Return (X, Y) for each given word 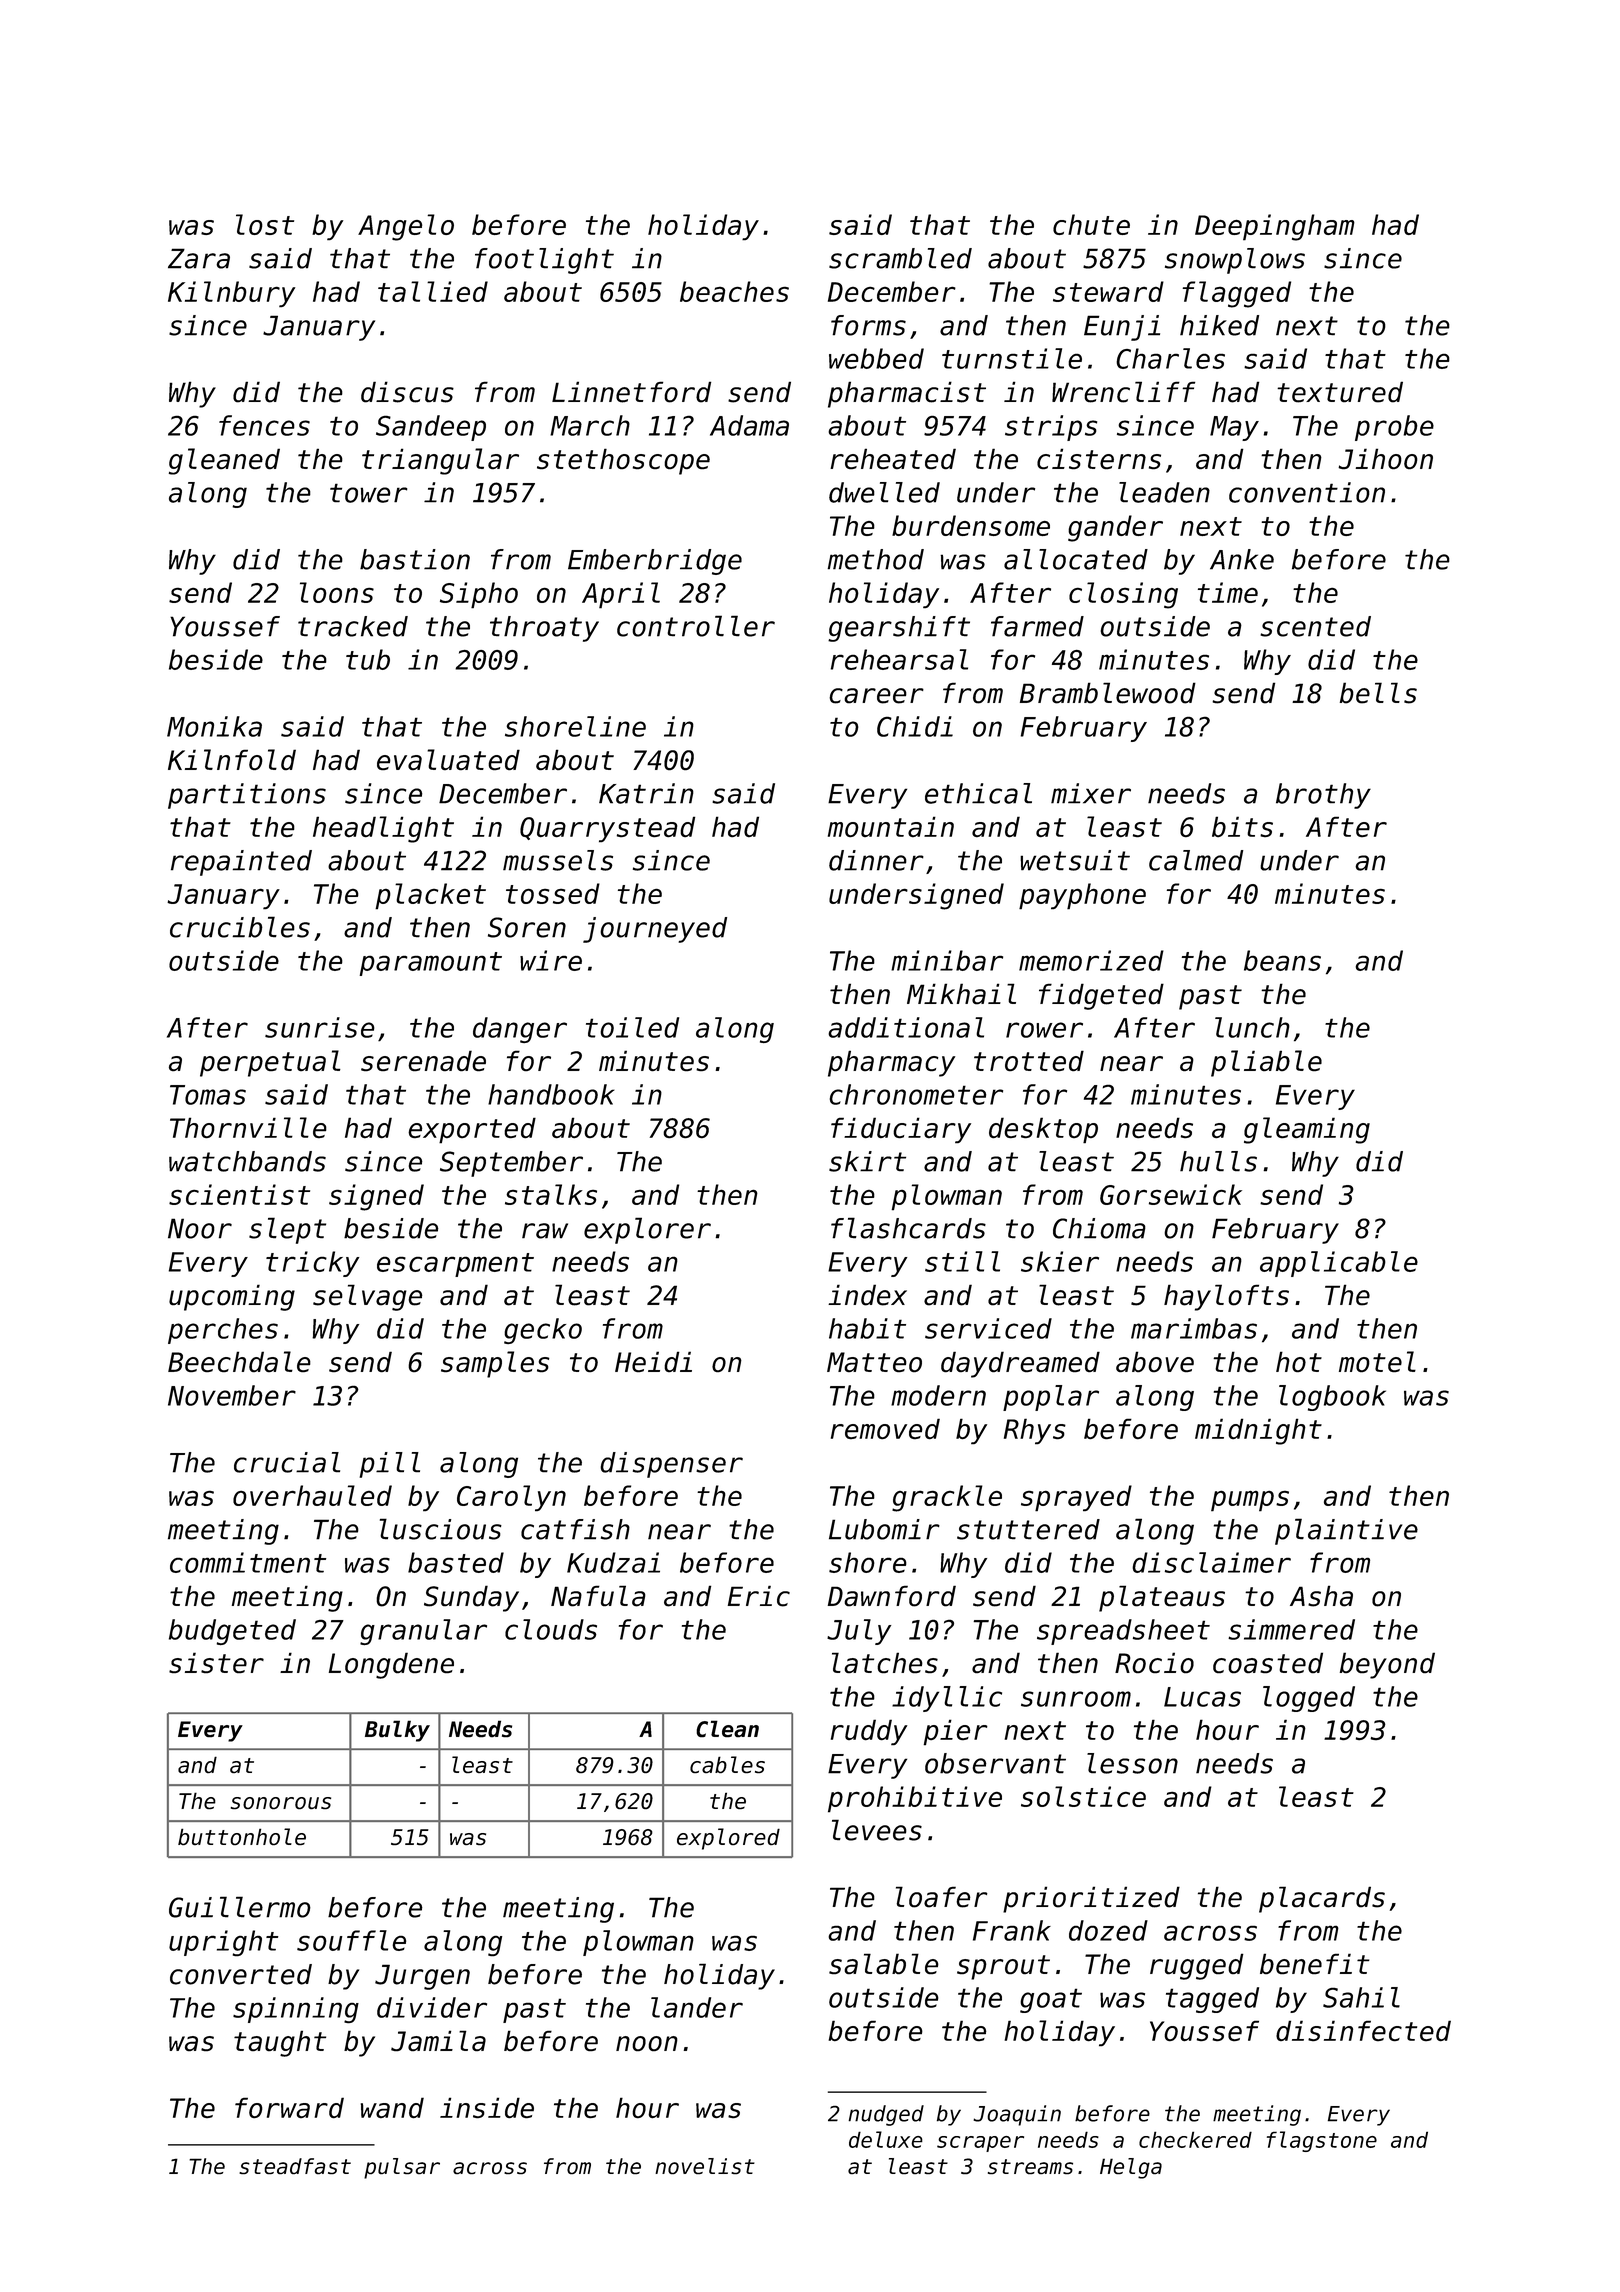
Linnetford (631, 392)
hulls (1218, 1161)
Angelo (406, 227)
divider (432, 2007)
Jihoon (1385, 459)
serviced (988, 1328)
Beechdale (239, 1362)
